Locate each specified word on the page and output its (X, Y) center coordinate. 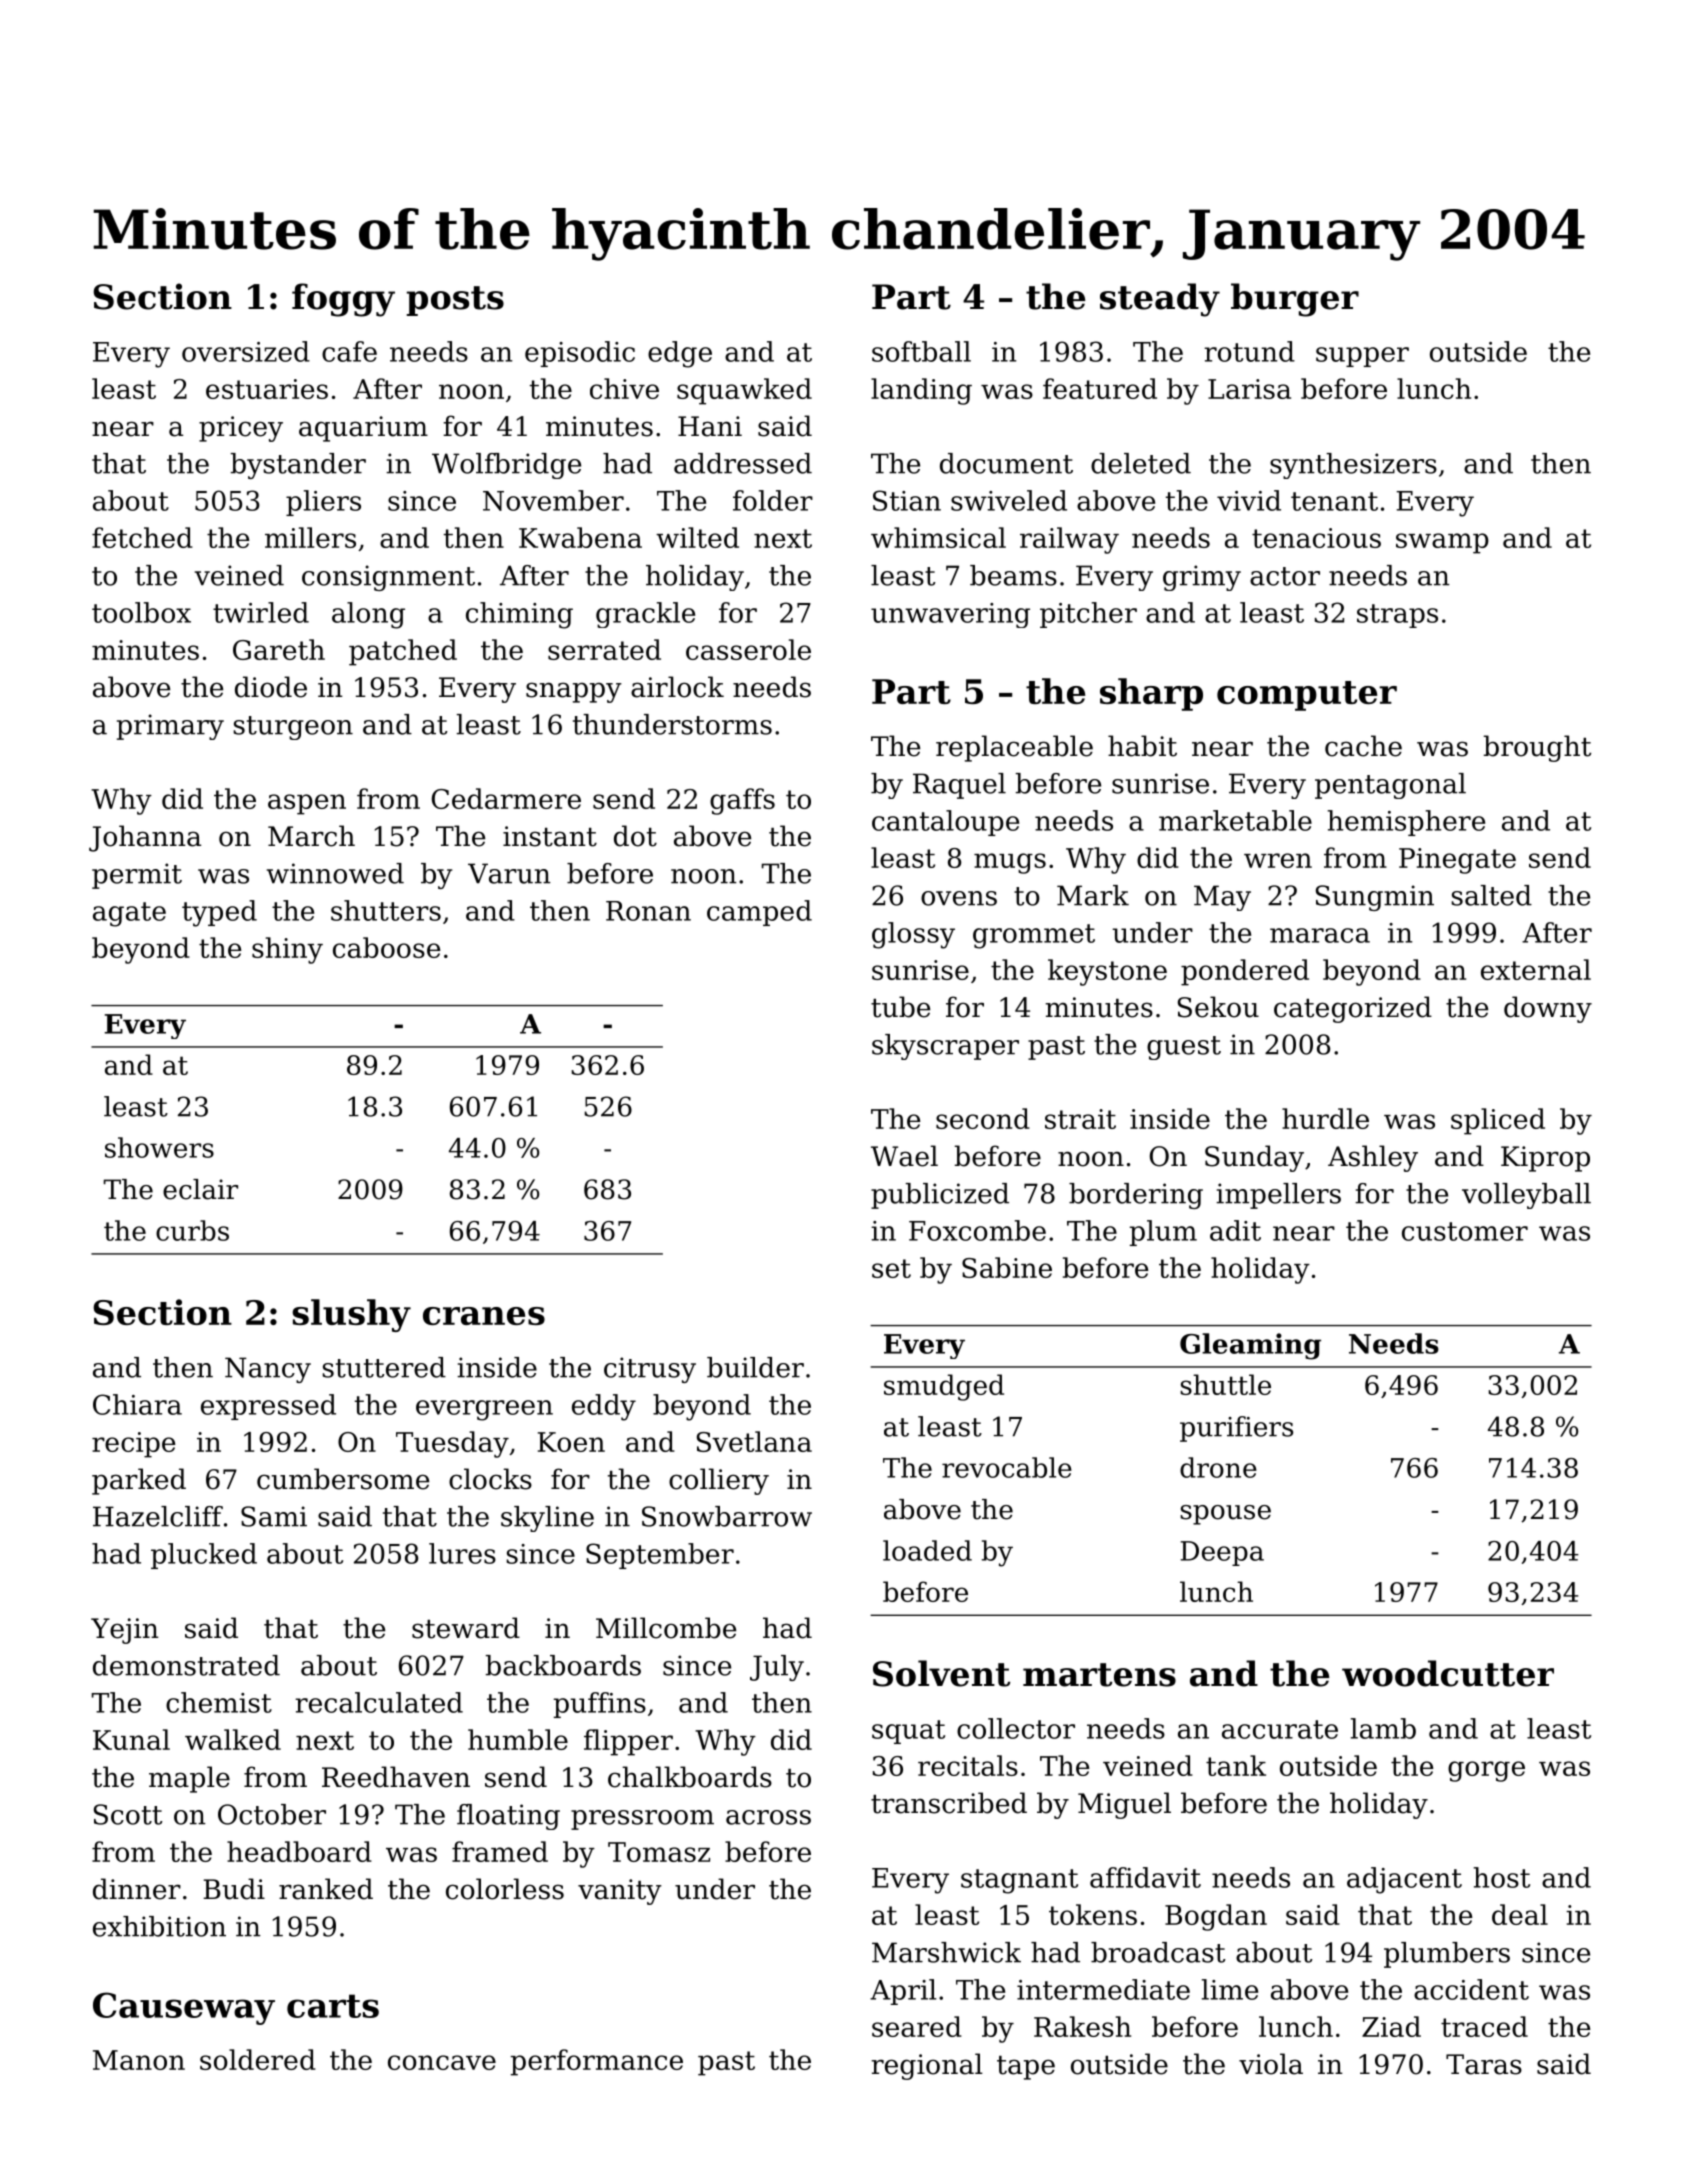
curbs (192, 1230)
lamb (1383, 1728)
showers (159, 1147)
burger (1295, 300)
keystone (1107, 972)
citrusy (650, 1370)
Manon (139, 2060)
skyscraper (945, 1047)
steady (1160, 300)
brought (1537, 748)
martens (1099, 1675)
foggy (343, 300)
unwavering (950, 615)
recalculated (379, 1702)
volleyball (1526, 1196)
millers (310, 537)
